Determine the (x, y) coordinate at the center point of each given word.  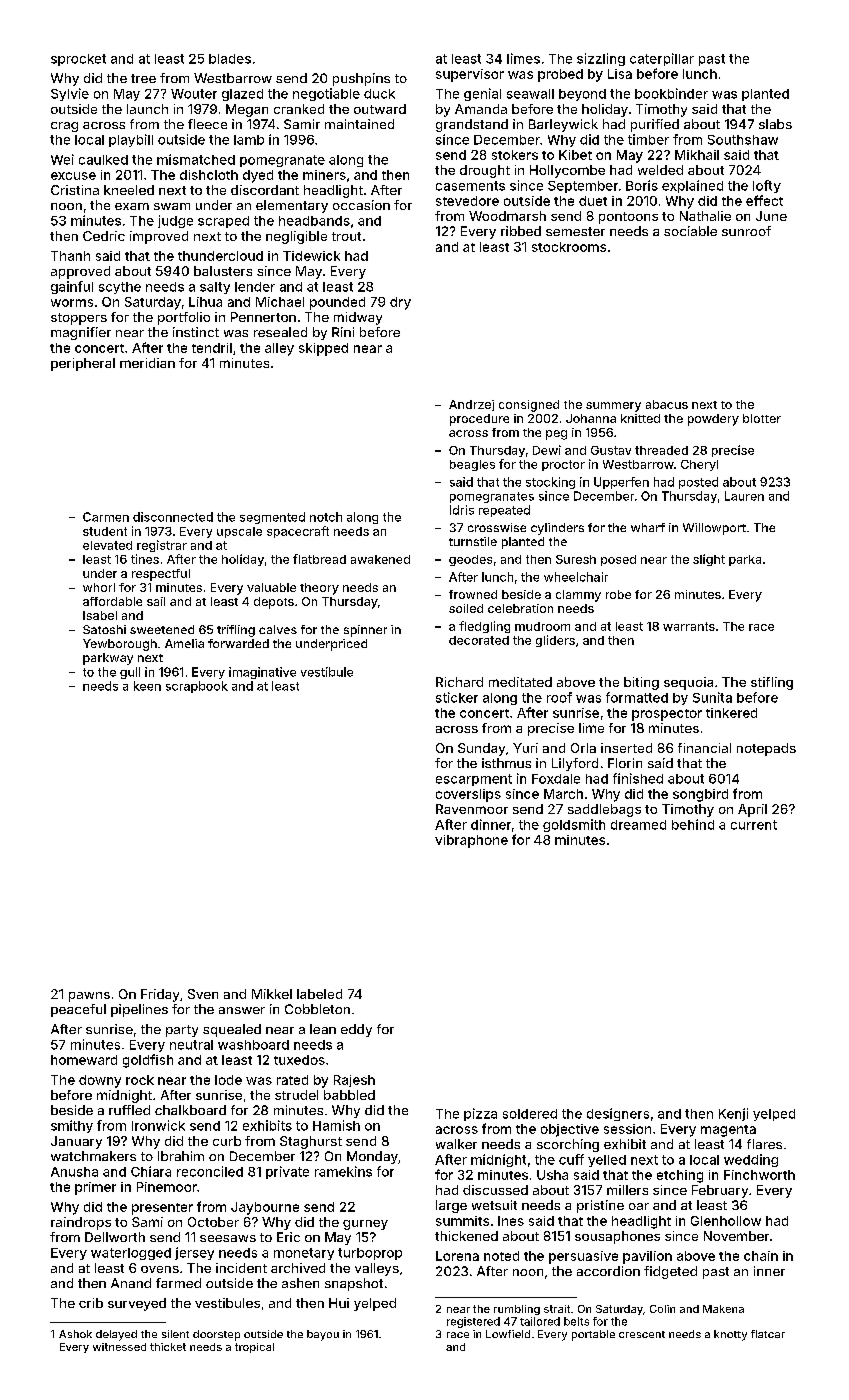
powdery (713, 420)
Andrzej (471, 405)
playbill (131, 140)
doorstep (216, 1335)
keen (147, 686)
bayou (323, 1335)
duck (379, 94)
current (754, 825)
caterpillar (662, 59)
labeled (319, 994)
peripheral (83, 364)
